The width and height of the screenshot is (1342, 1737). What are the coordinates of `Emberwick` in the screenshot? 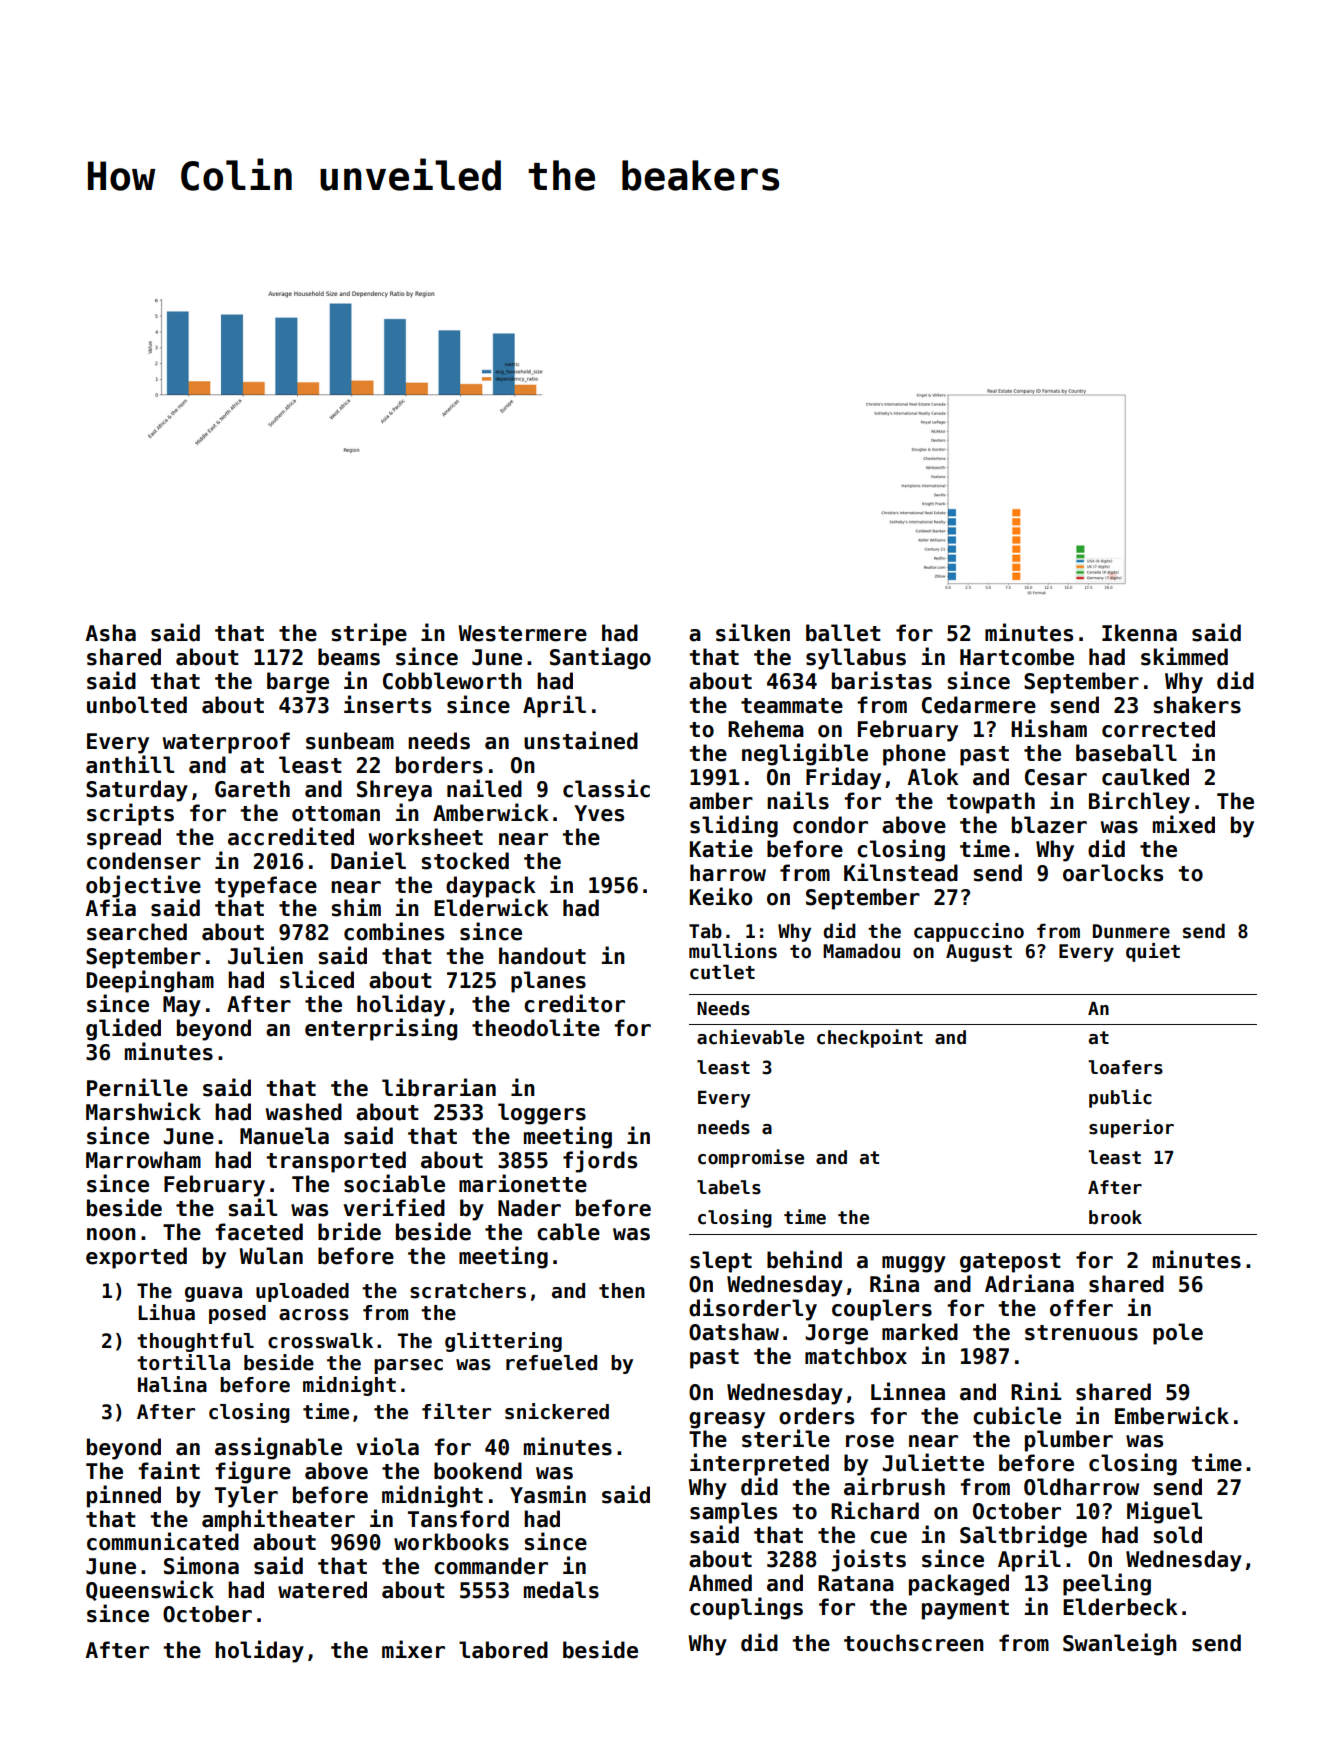 It's located at (1172, 1415).
